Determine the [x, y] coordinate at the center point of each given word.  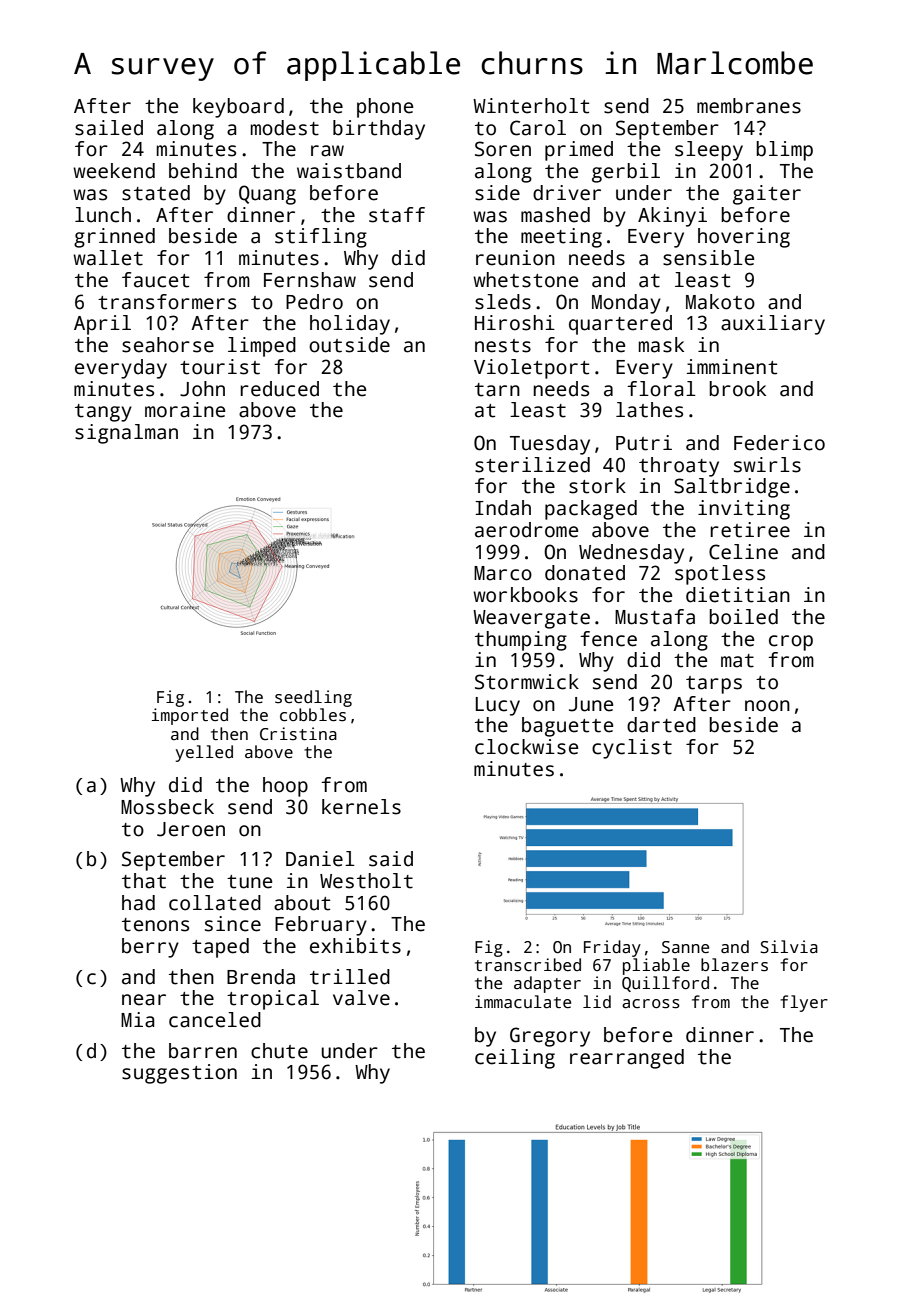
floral [661, 389]
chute [279, 1051]
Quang [267, 195]
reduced [279, 389]
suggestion [179, 1074]
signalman [126, 434]
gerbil [626, 173]
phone [385, 108]
